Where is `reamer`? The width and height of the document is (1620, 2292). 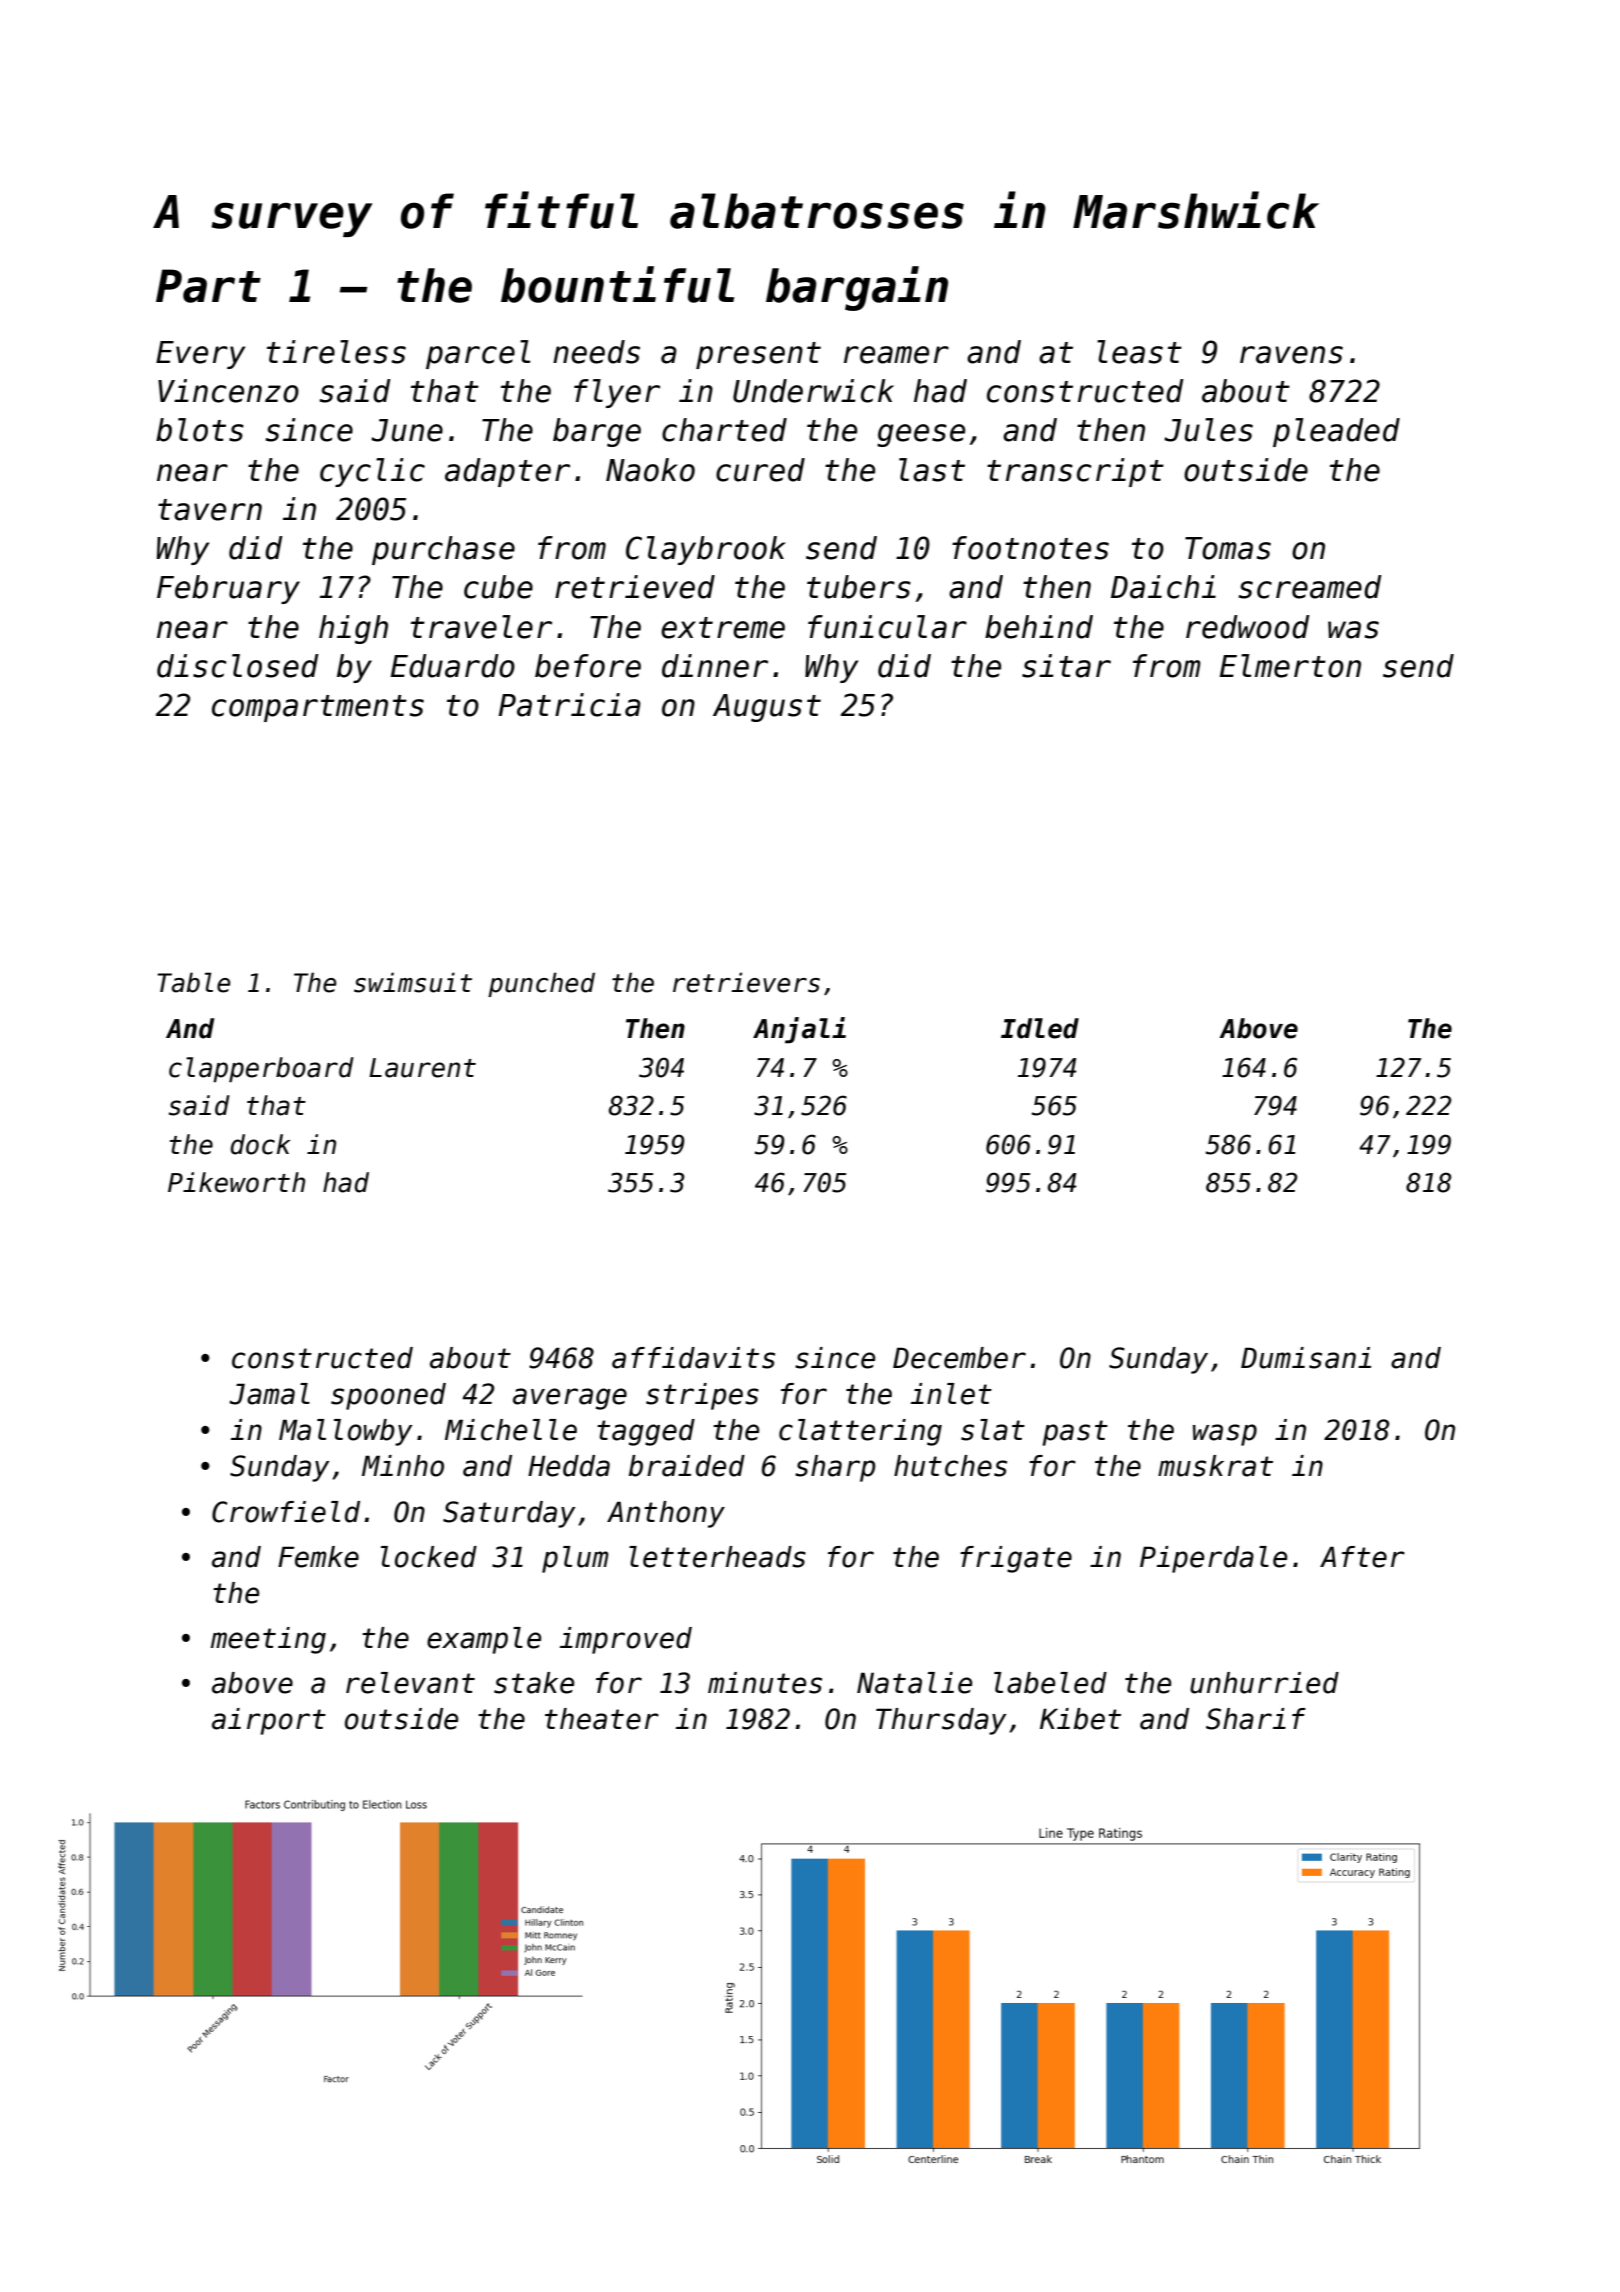
reamer is located at coordinates (896, 355).
